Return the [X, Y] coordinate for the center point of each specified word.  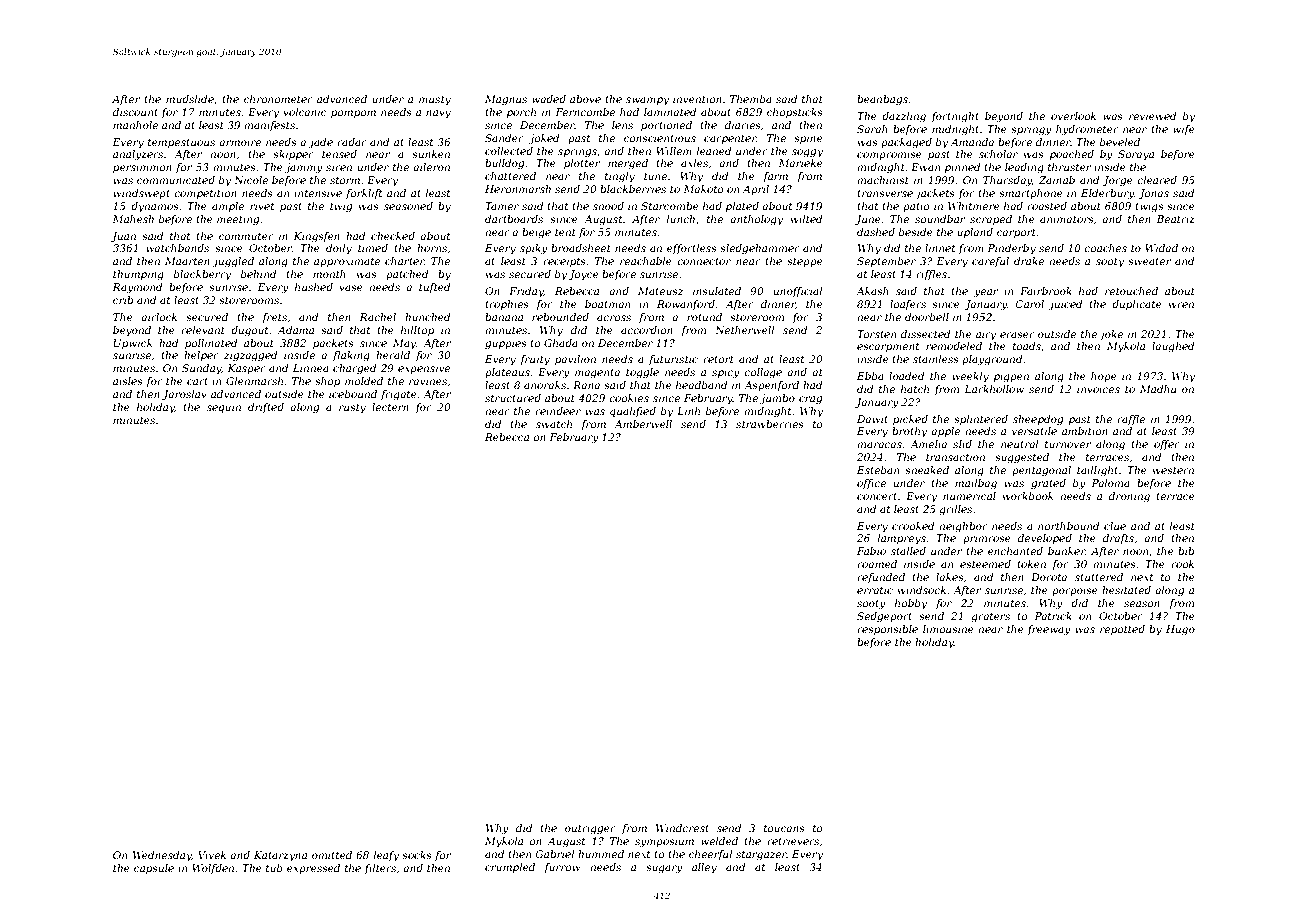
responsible [887, 630]
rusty [352, 409]
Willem [674, 151]
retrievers [793, 841]
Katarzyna [280, 856]
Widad [1161, 248]
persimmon [142, 168]
